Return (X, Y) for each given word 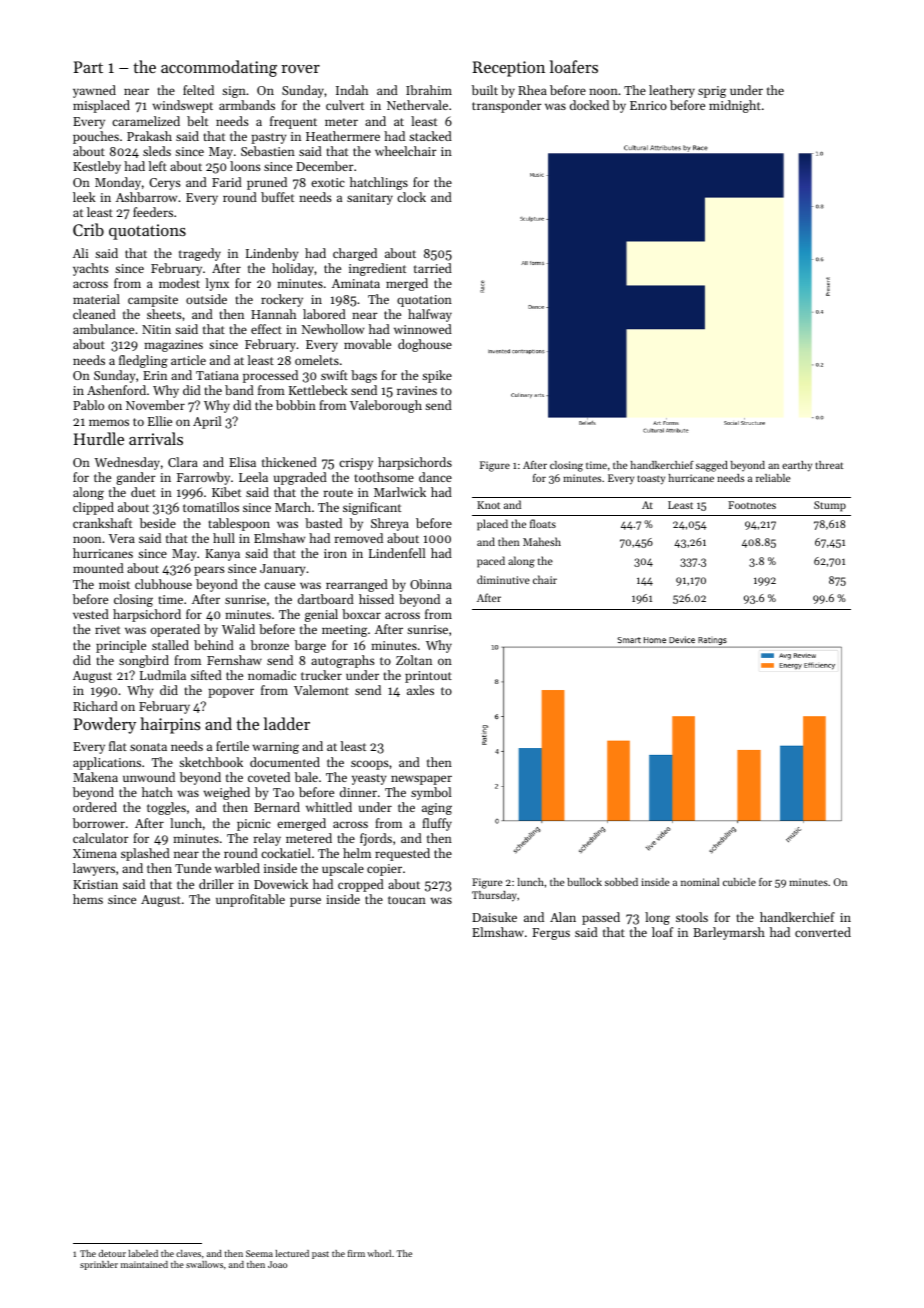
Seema (259, 1253)
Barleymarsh (729, 933)
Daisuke (494, 917)
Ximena (95, 853)
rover (300, 69)
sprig (712, 92)
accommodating (219, 68)
